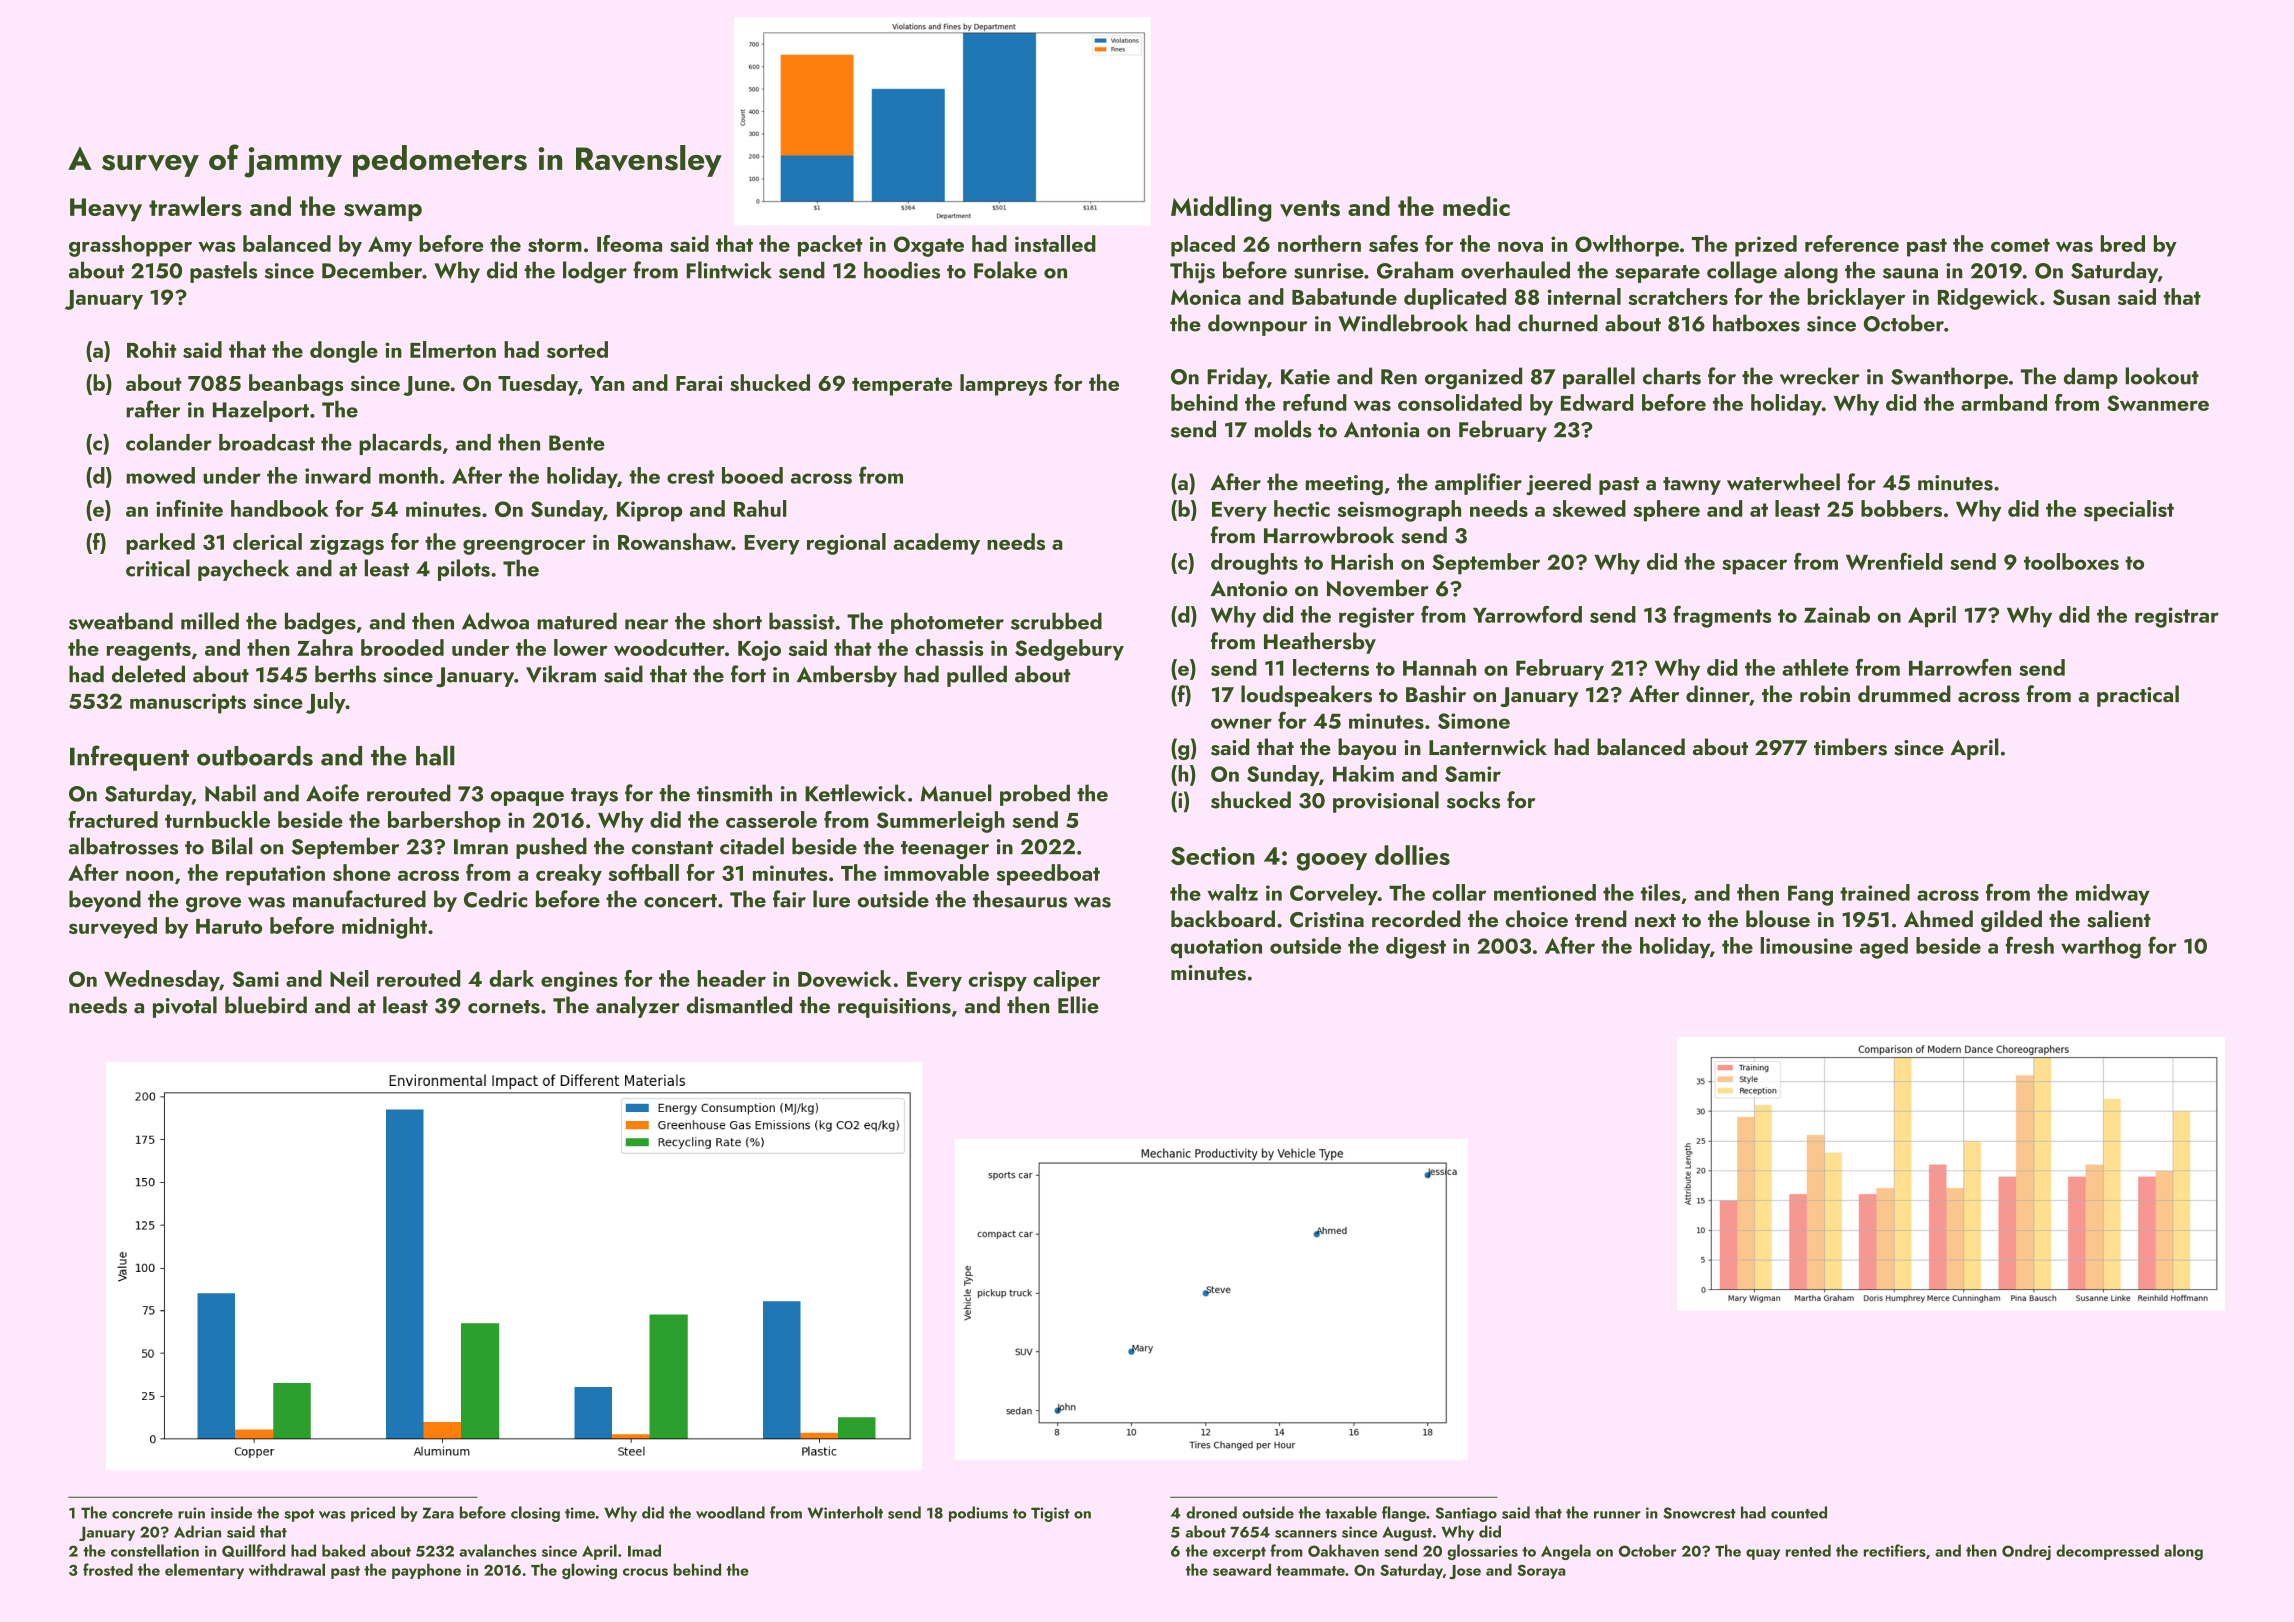 Image resolution: width=2294 pixels, height=1622 pixels. Describe the element at coordinates (426, 1571) in the image. I see `payphone` at that location.
